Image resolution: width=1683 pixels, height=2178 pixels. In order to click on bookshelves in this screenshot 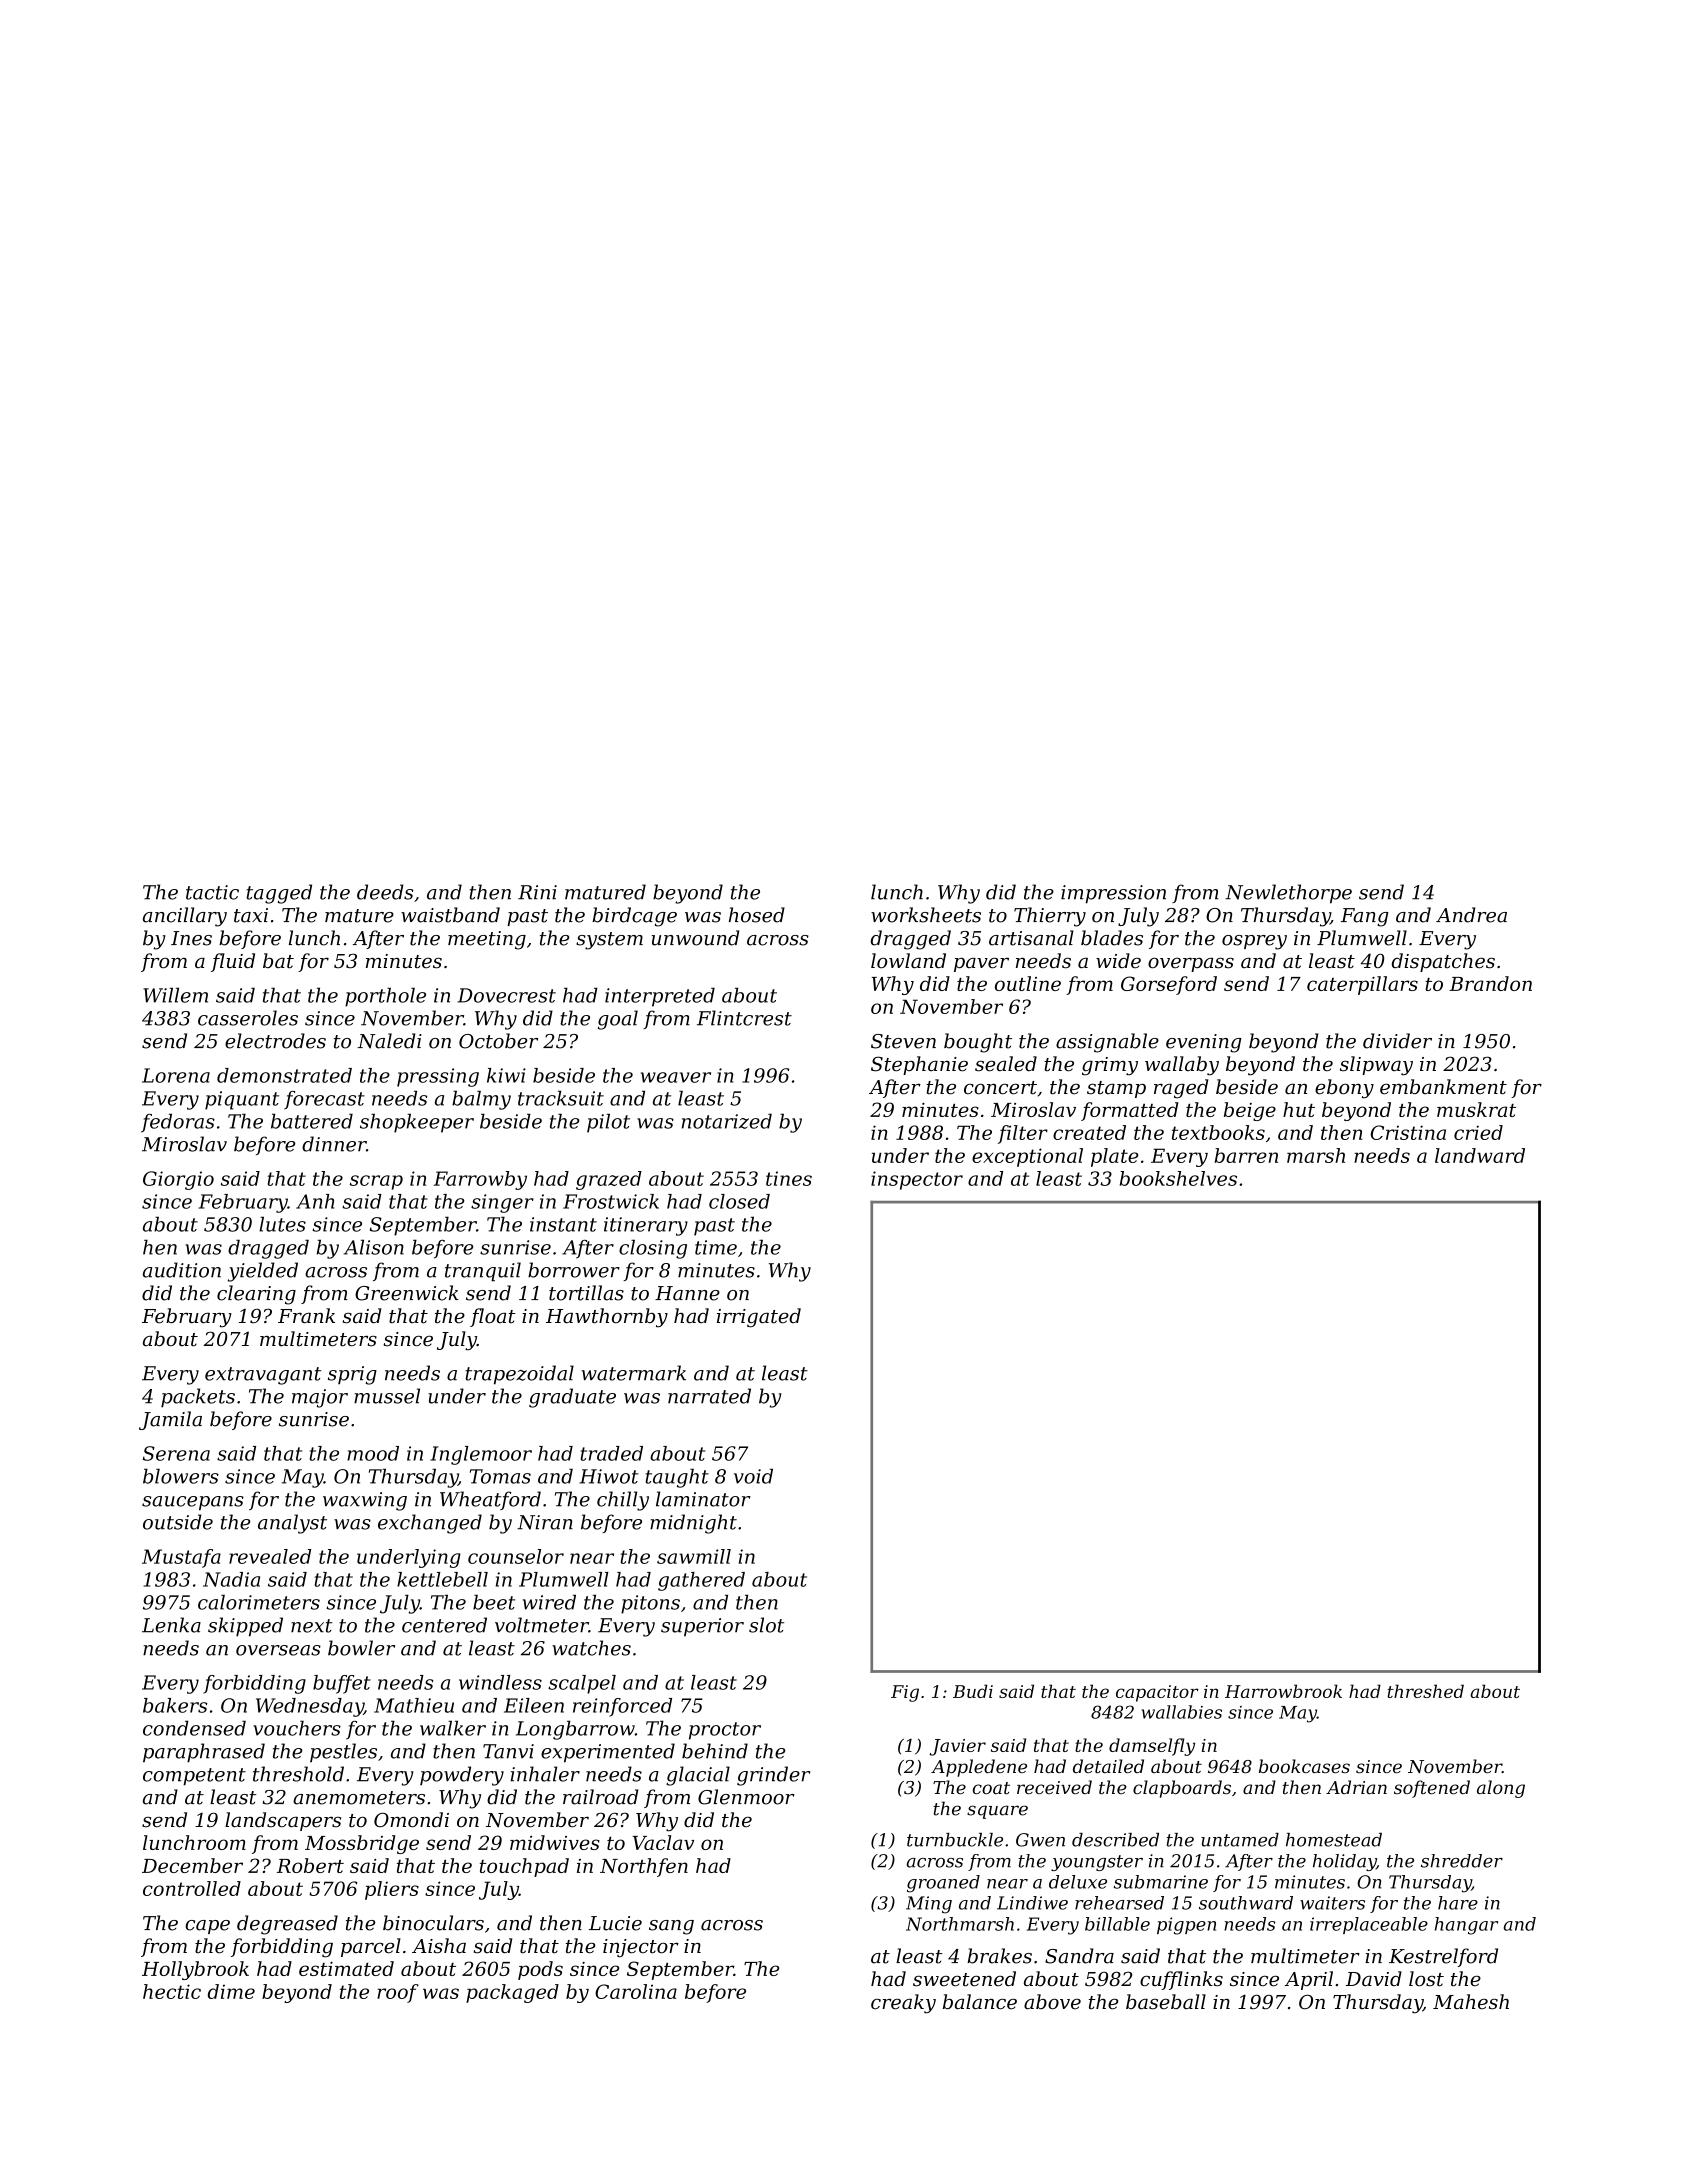, I will do `click(1178, 1178)`.
